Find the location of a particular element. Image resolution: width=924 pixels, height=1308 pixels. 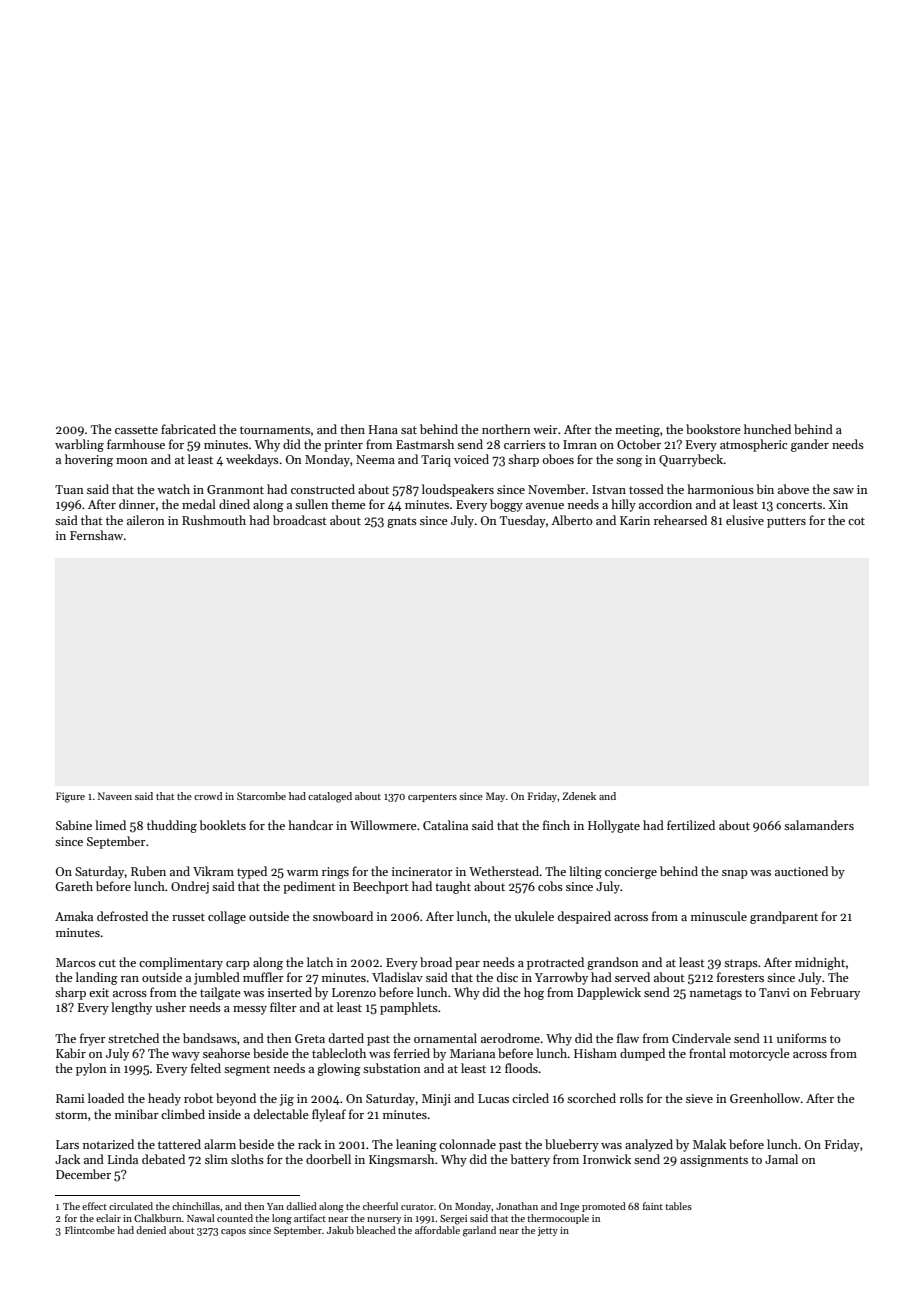

boggy is located at coordinates (506, 505).
